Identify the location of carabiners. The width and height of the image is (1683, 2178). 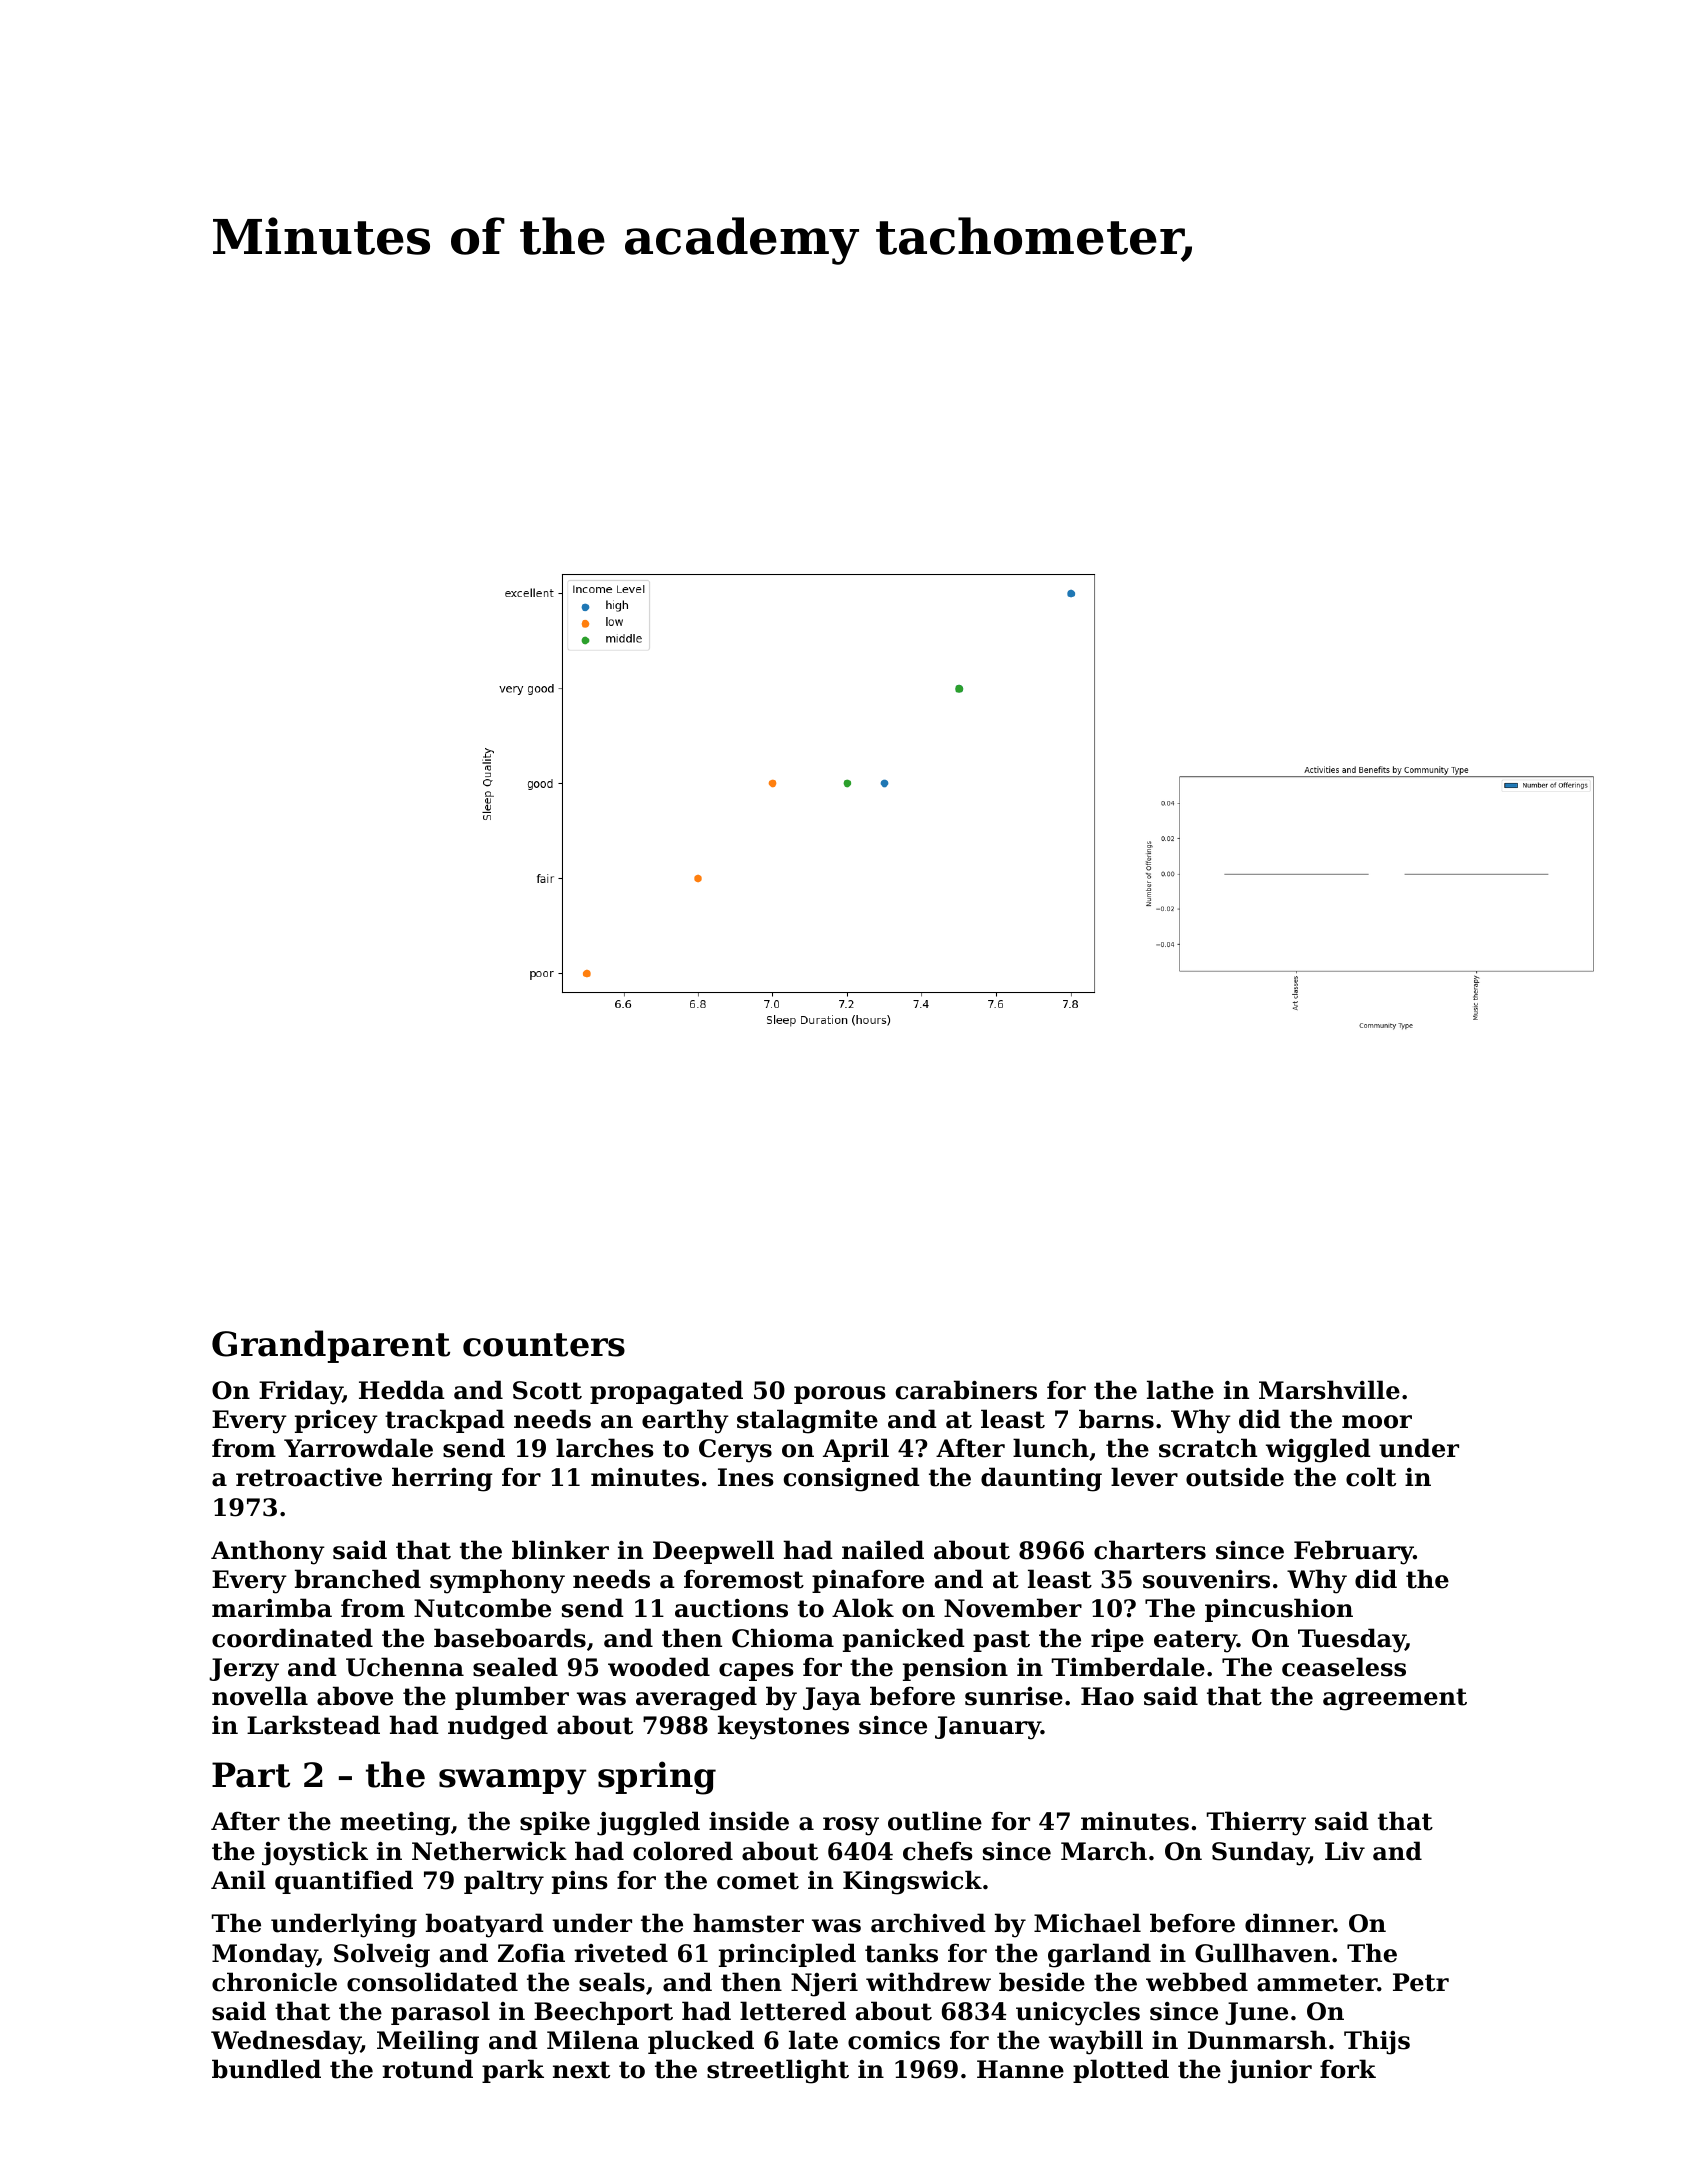
(966, 1390).
